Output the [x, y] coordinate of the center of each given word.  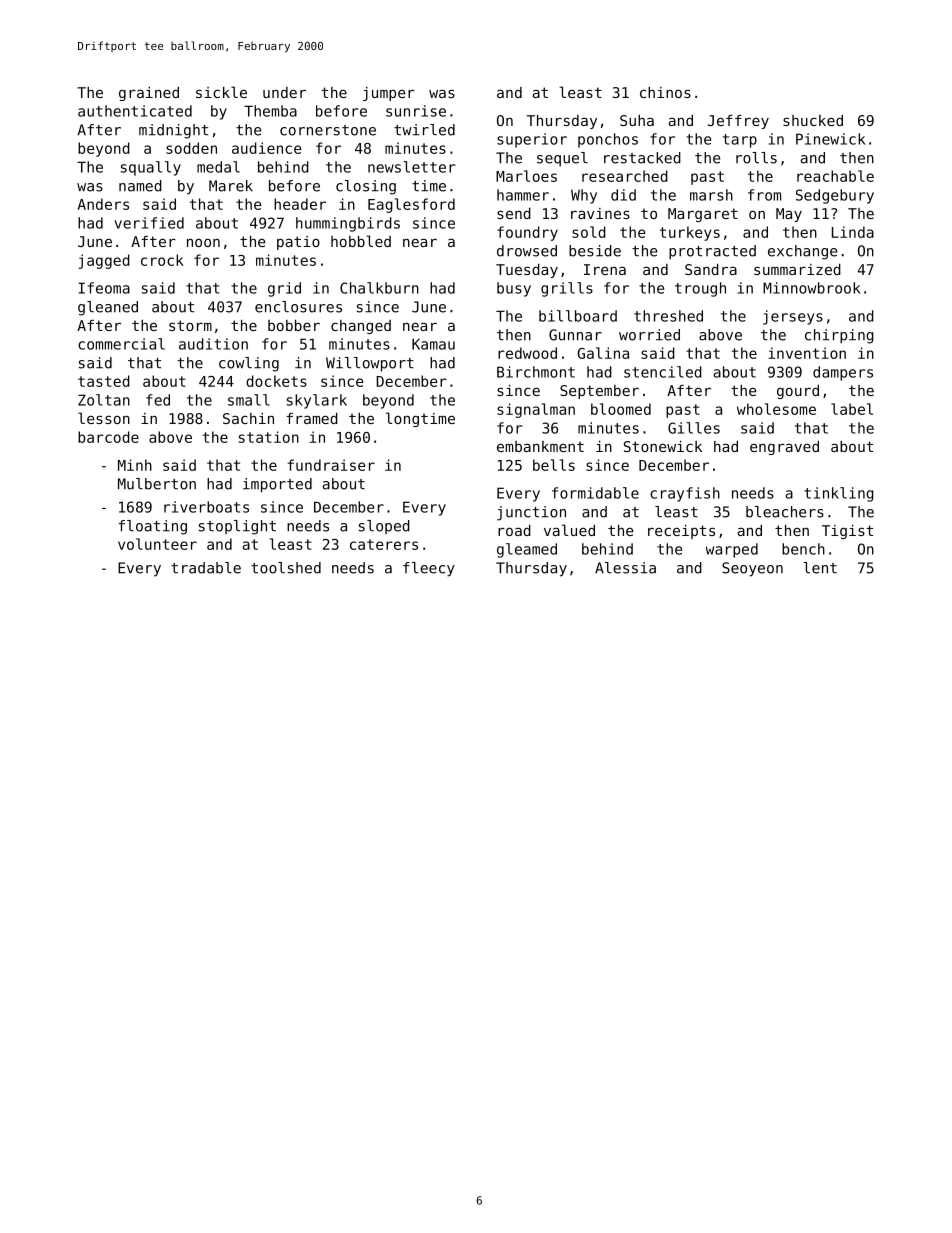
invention [807, 353]
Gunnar [575, 335]
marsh [711, 195]
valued [569, 530]
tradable [206, 568]
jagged [104, 261]
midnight [173, 131]
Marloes [526, 176]
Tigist [847, 532]
